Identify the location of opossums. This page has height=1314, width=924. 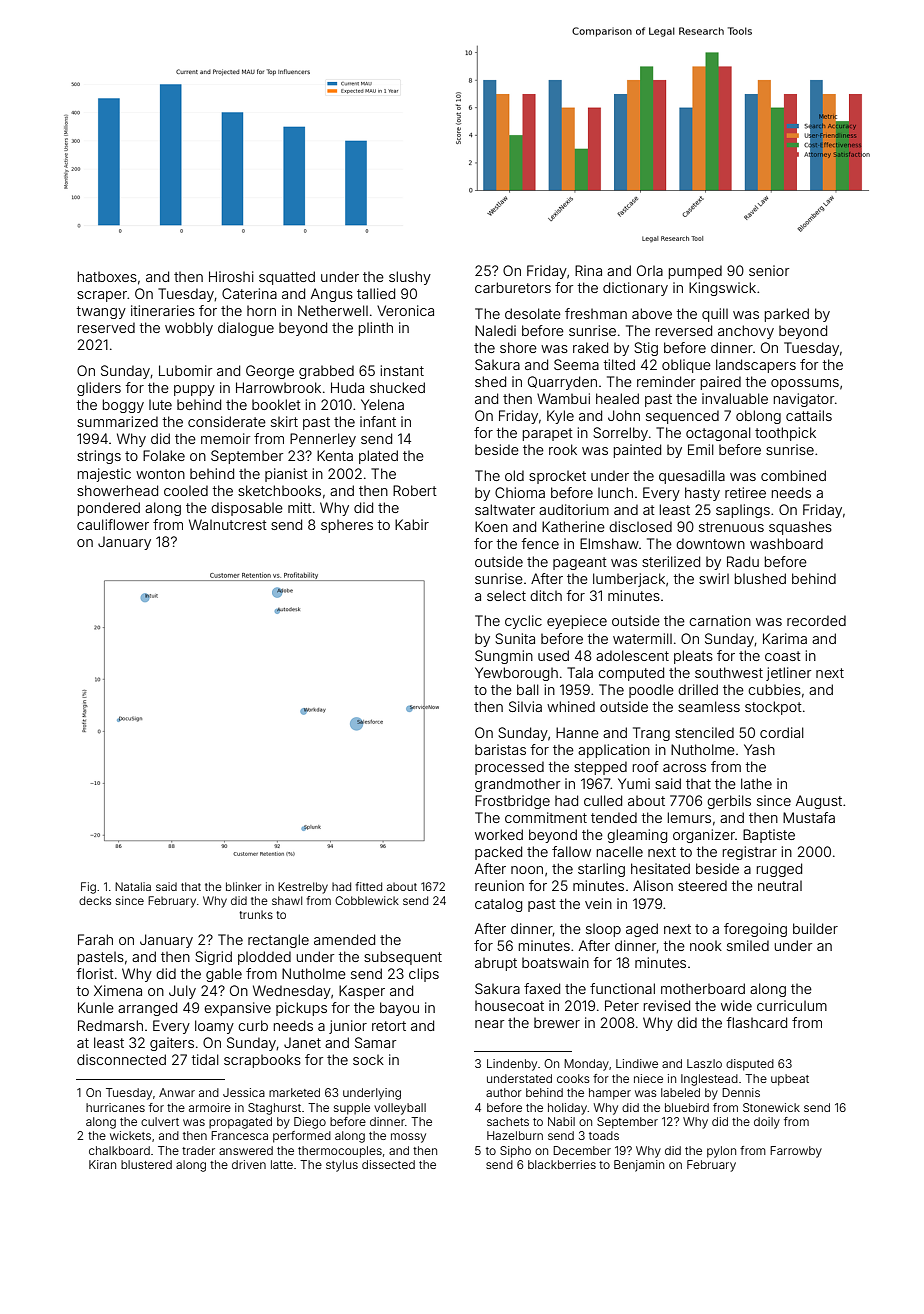
(805, 384).
